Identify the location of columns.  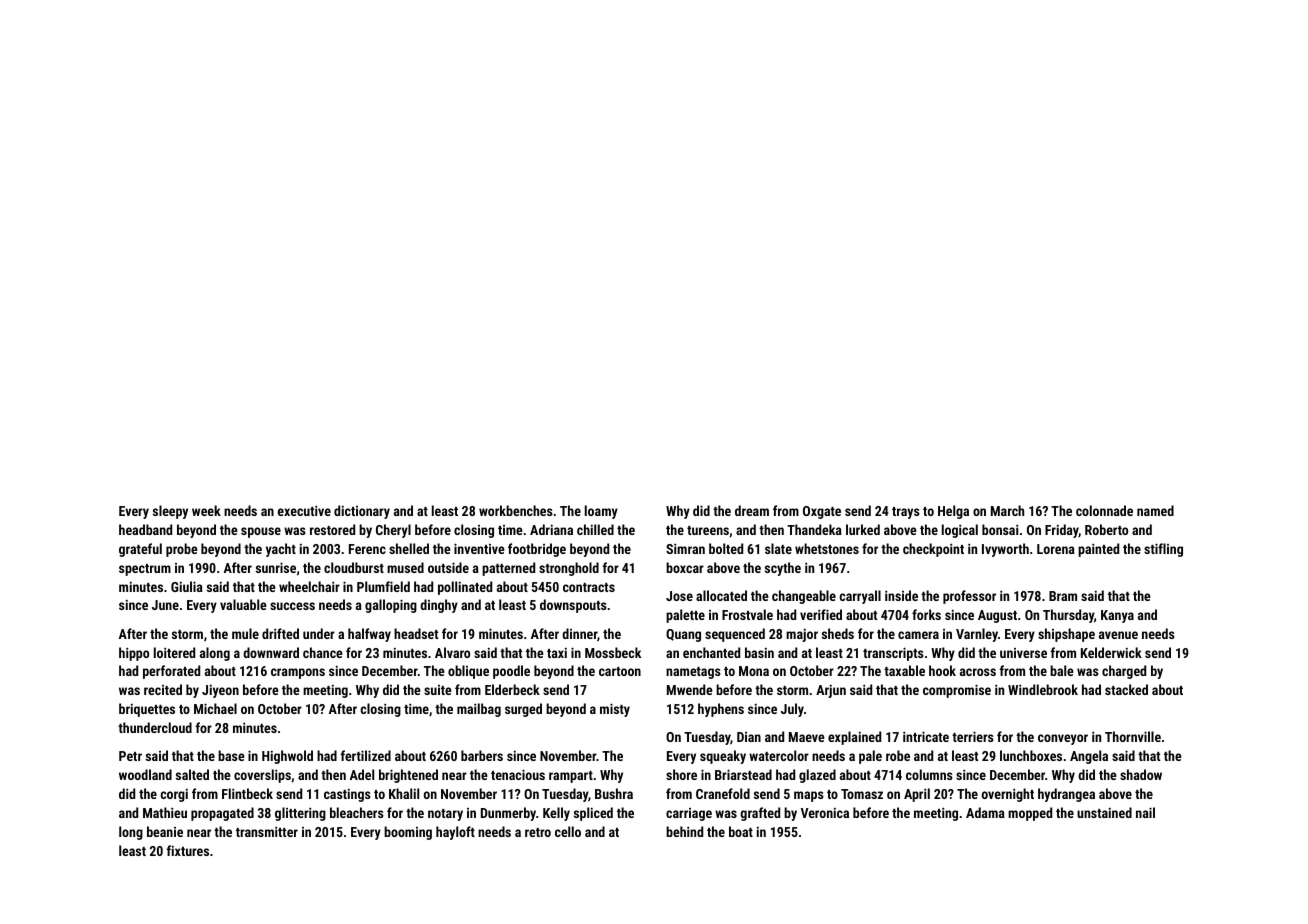
(929, 774).
